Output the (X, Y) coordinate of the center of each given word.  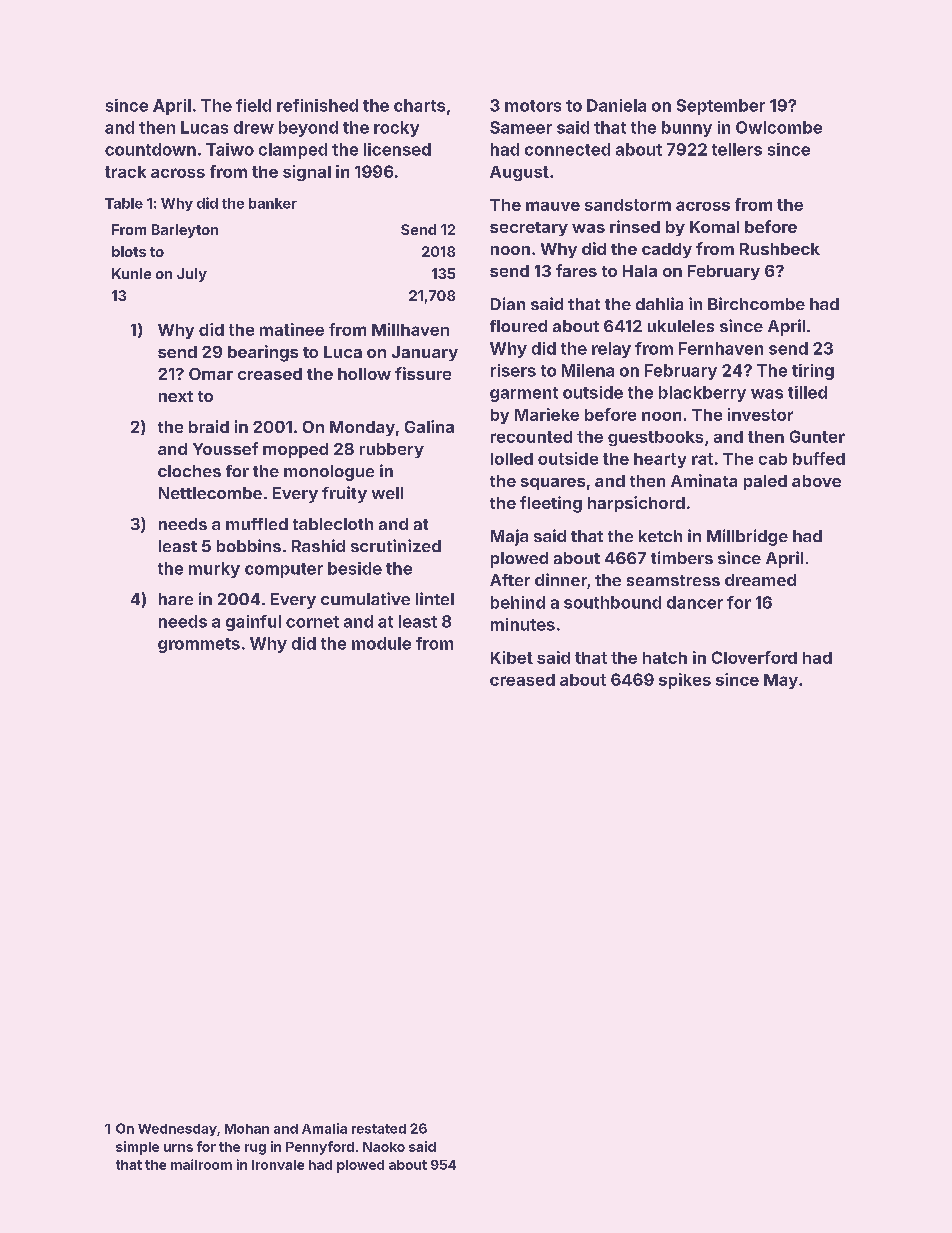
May (781, 681)
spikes (685, 681)
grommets (199, 645)
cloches (189, 471)
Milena (588, 370)
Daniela (616, 105)
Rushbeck (780, 249)
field (253, 105)
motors (533, 106)
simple (137, 1148)
